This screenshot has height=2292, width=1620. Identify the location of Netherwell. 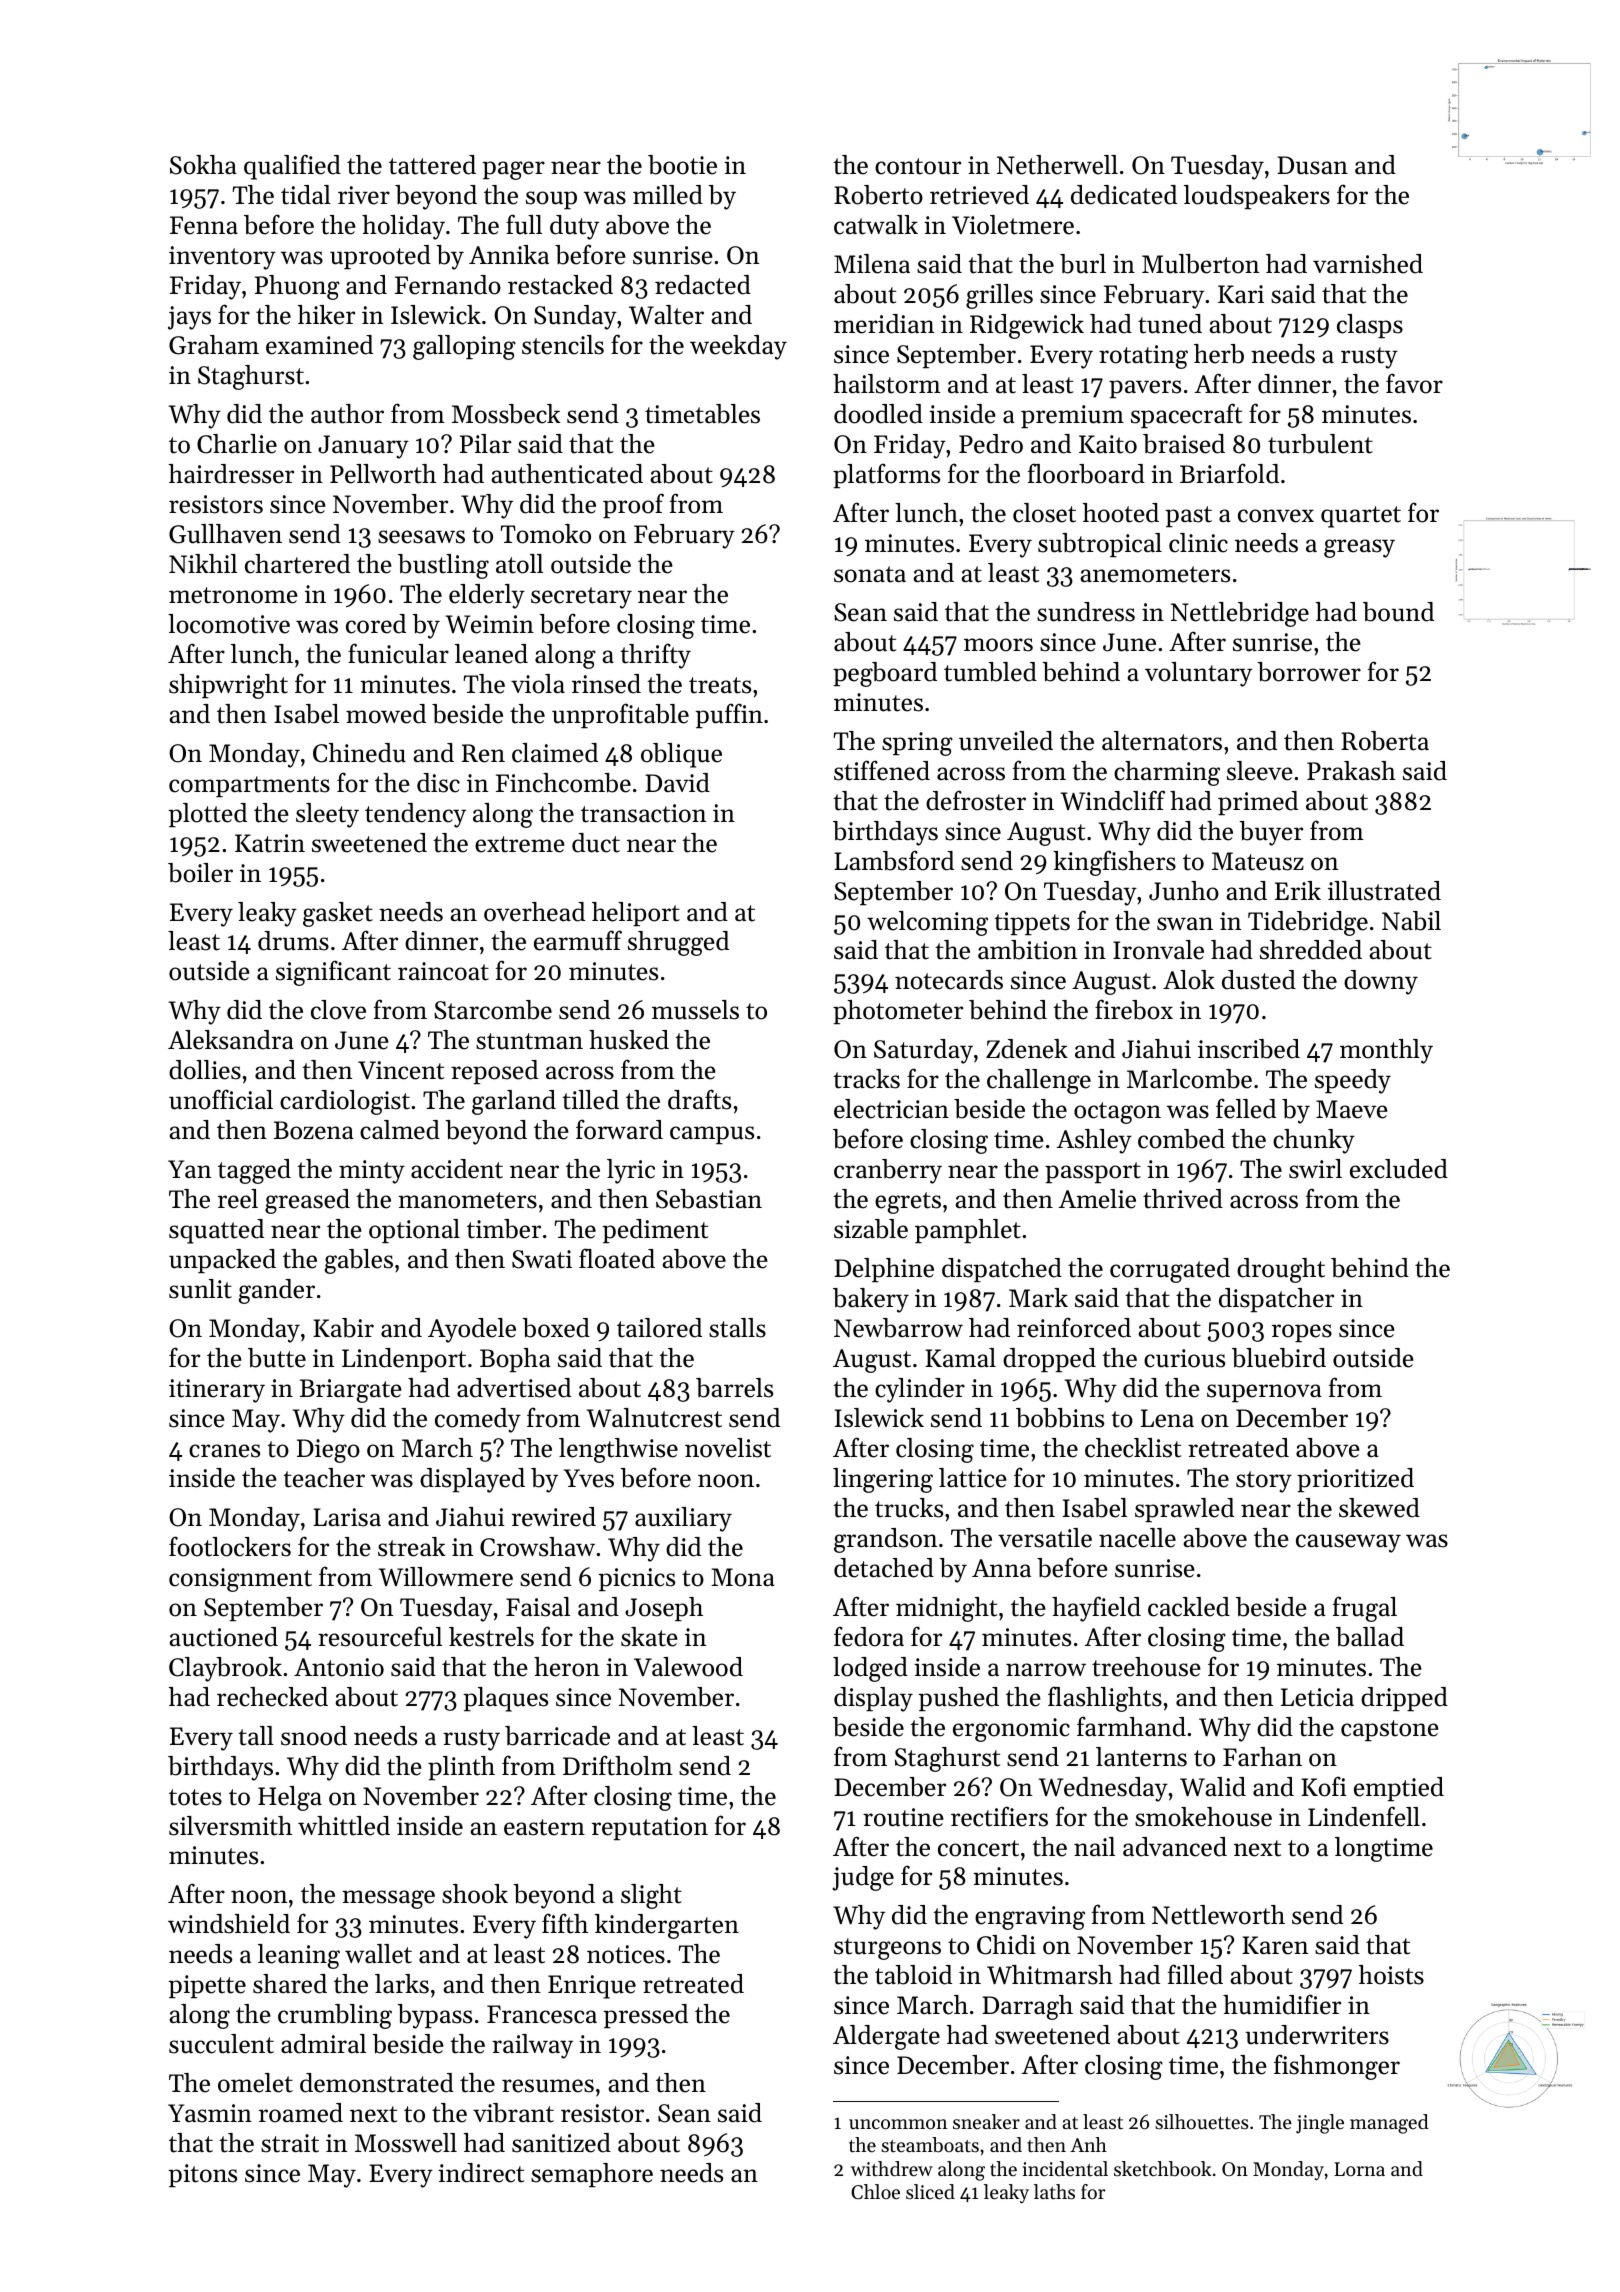
(1057, 165).
